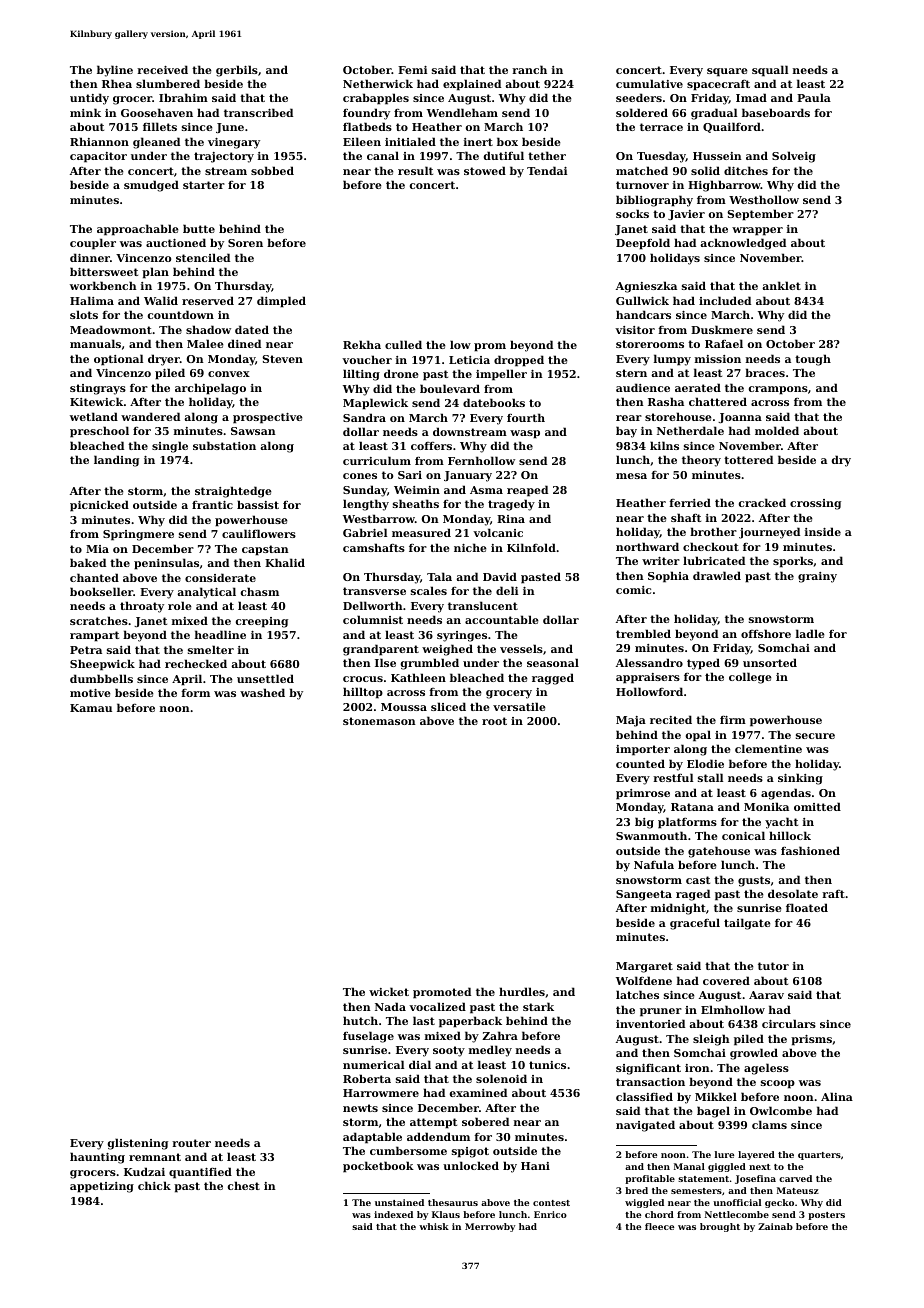  I want to click on weighed, so click(447, 650).
